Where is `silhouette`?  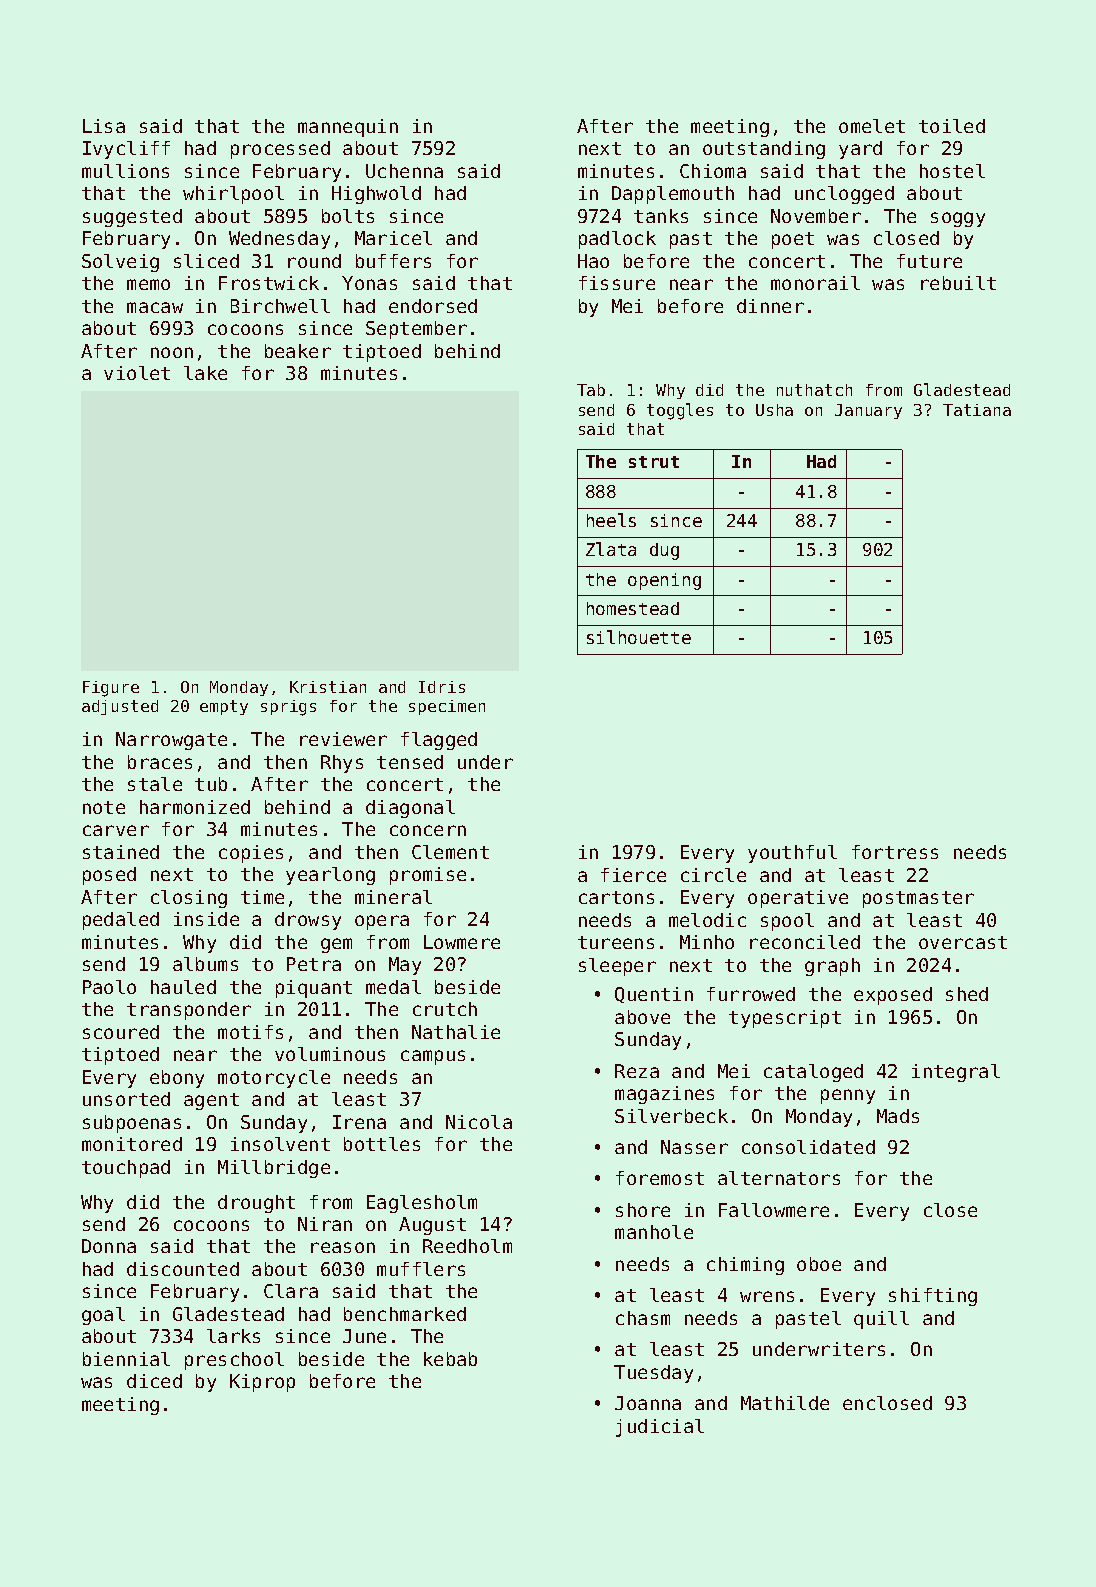
silhouette is located at coordinates (639, 637).
